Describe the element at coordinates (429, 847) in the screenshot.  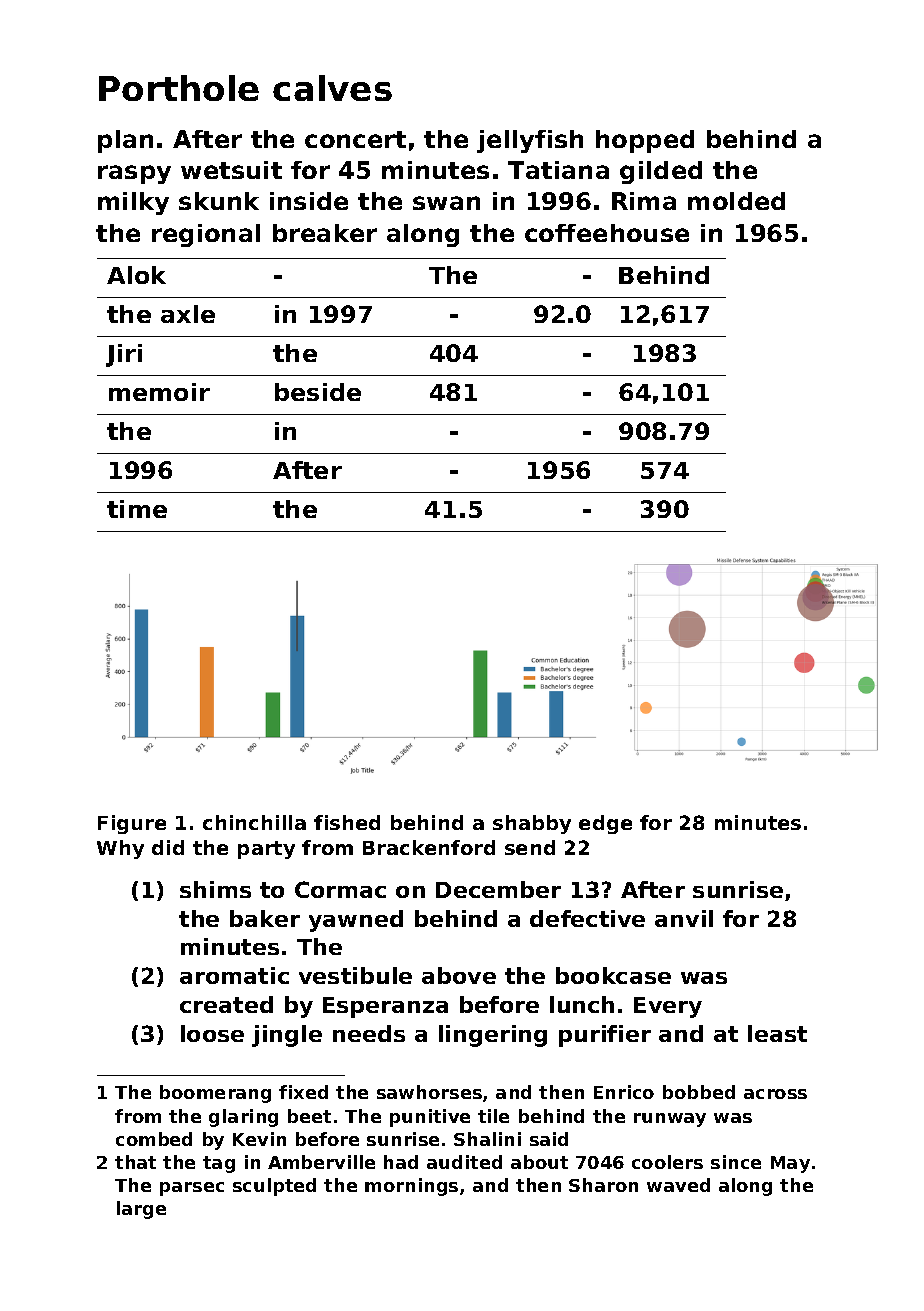
I see `Brackenford` at that location.
